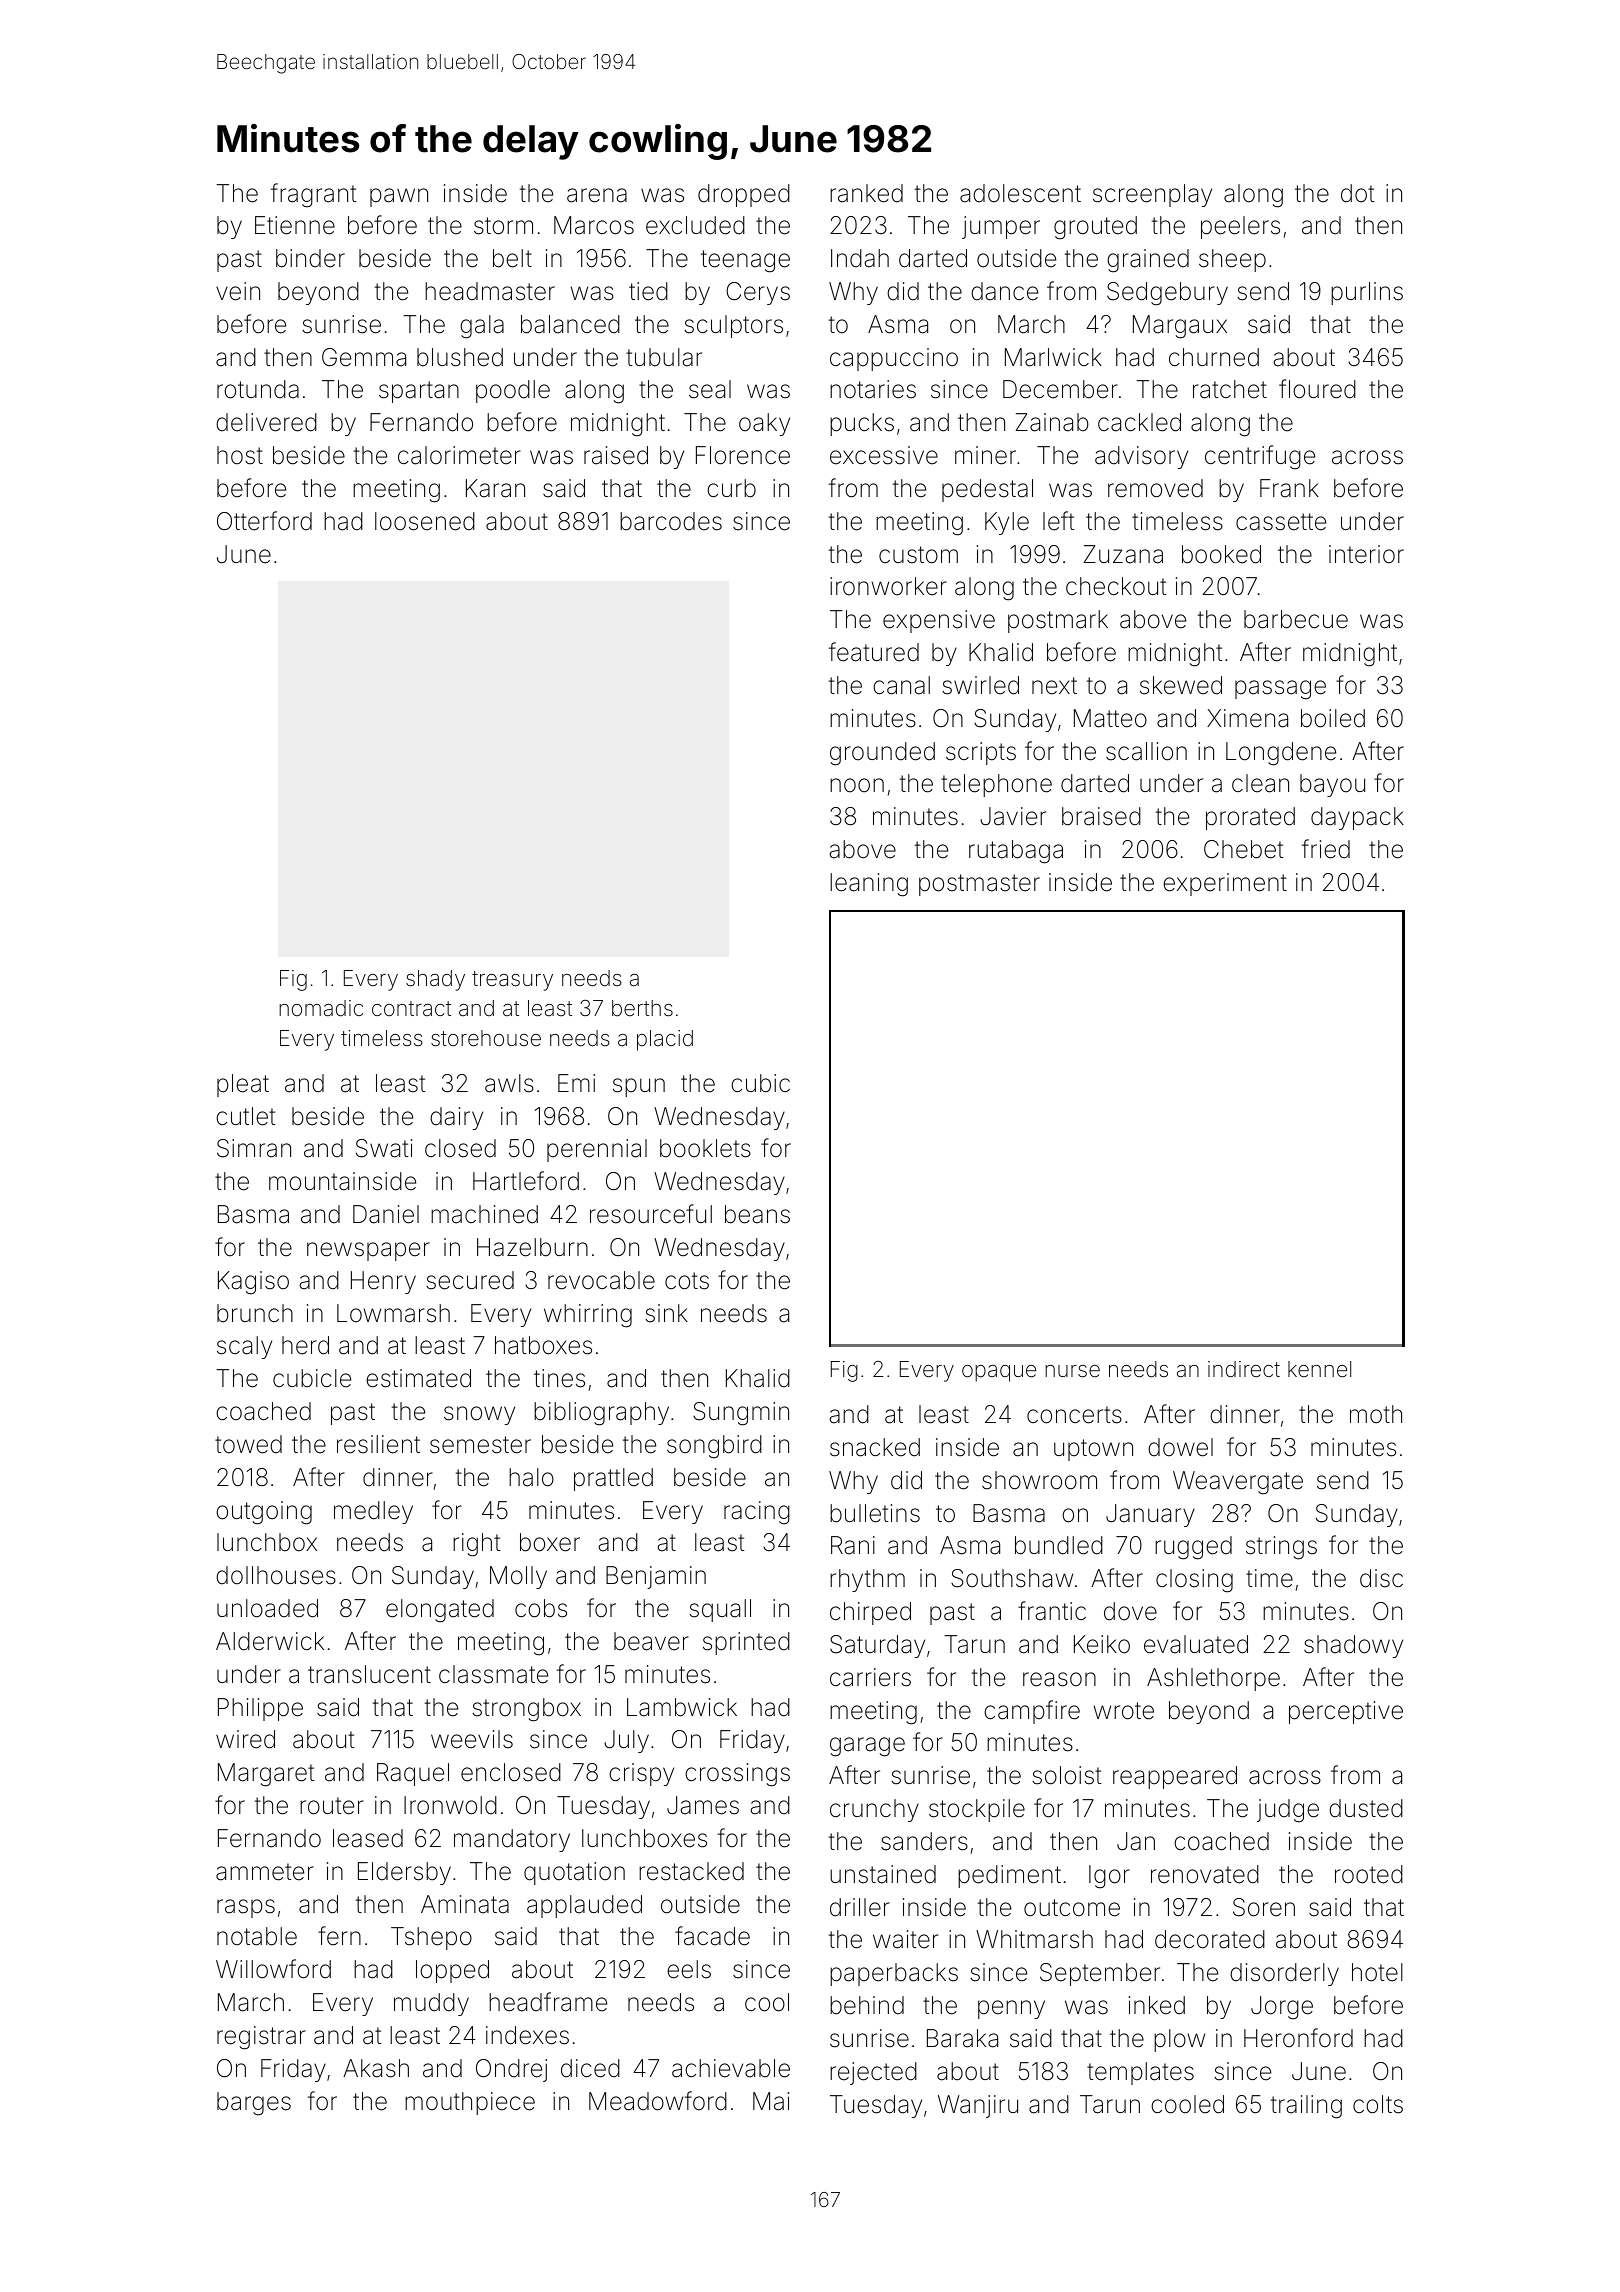 The width and height of the image is (1620, 2292). What do you see at coordinates (1020, 193) in the image?
I see `adolescent` at bounding box center [1020, 193].
